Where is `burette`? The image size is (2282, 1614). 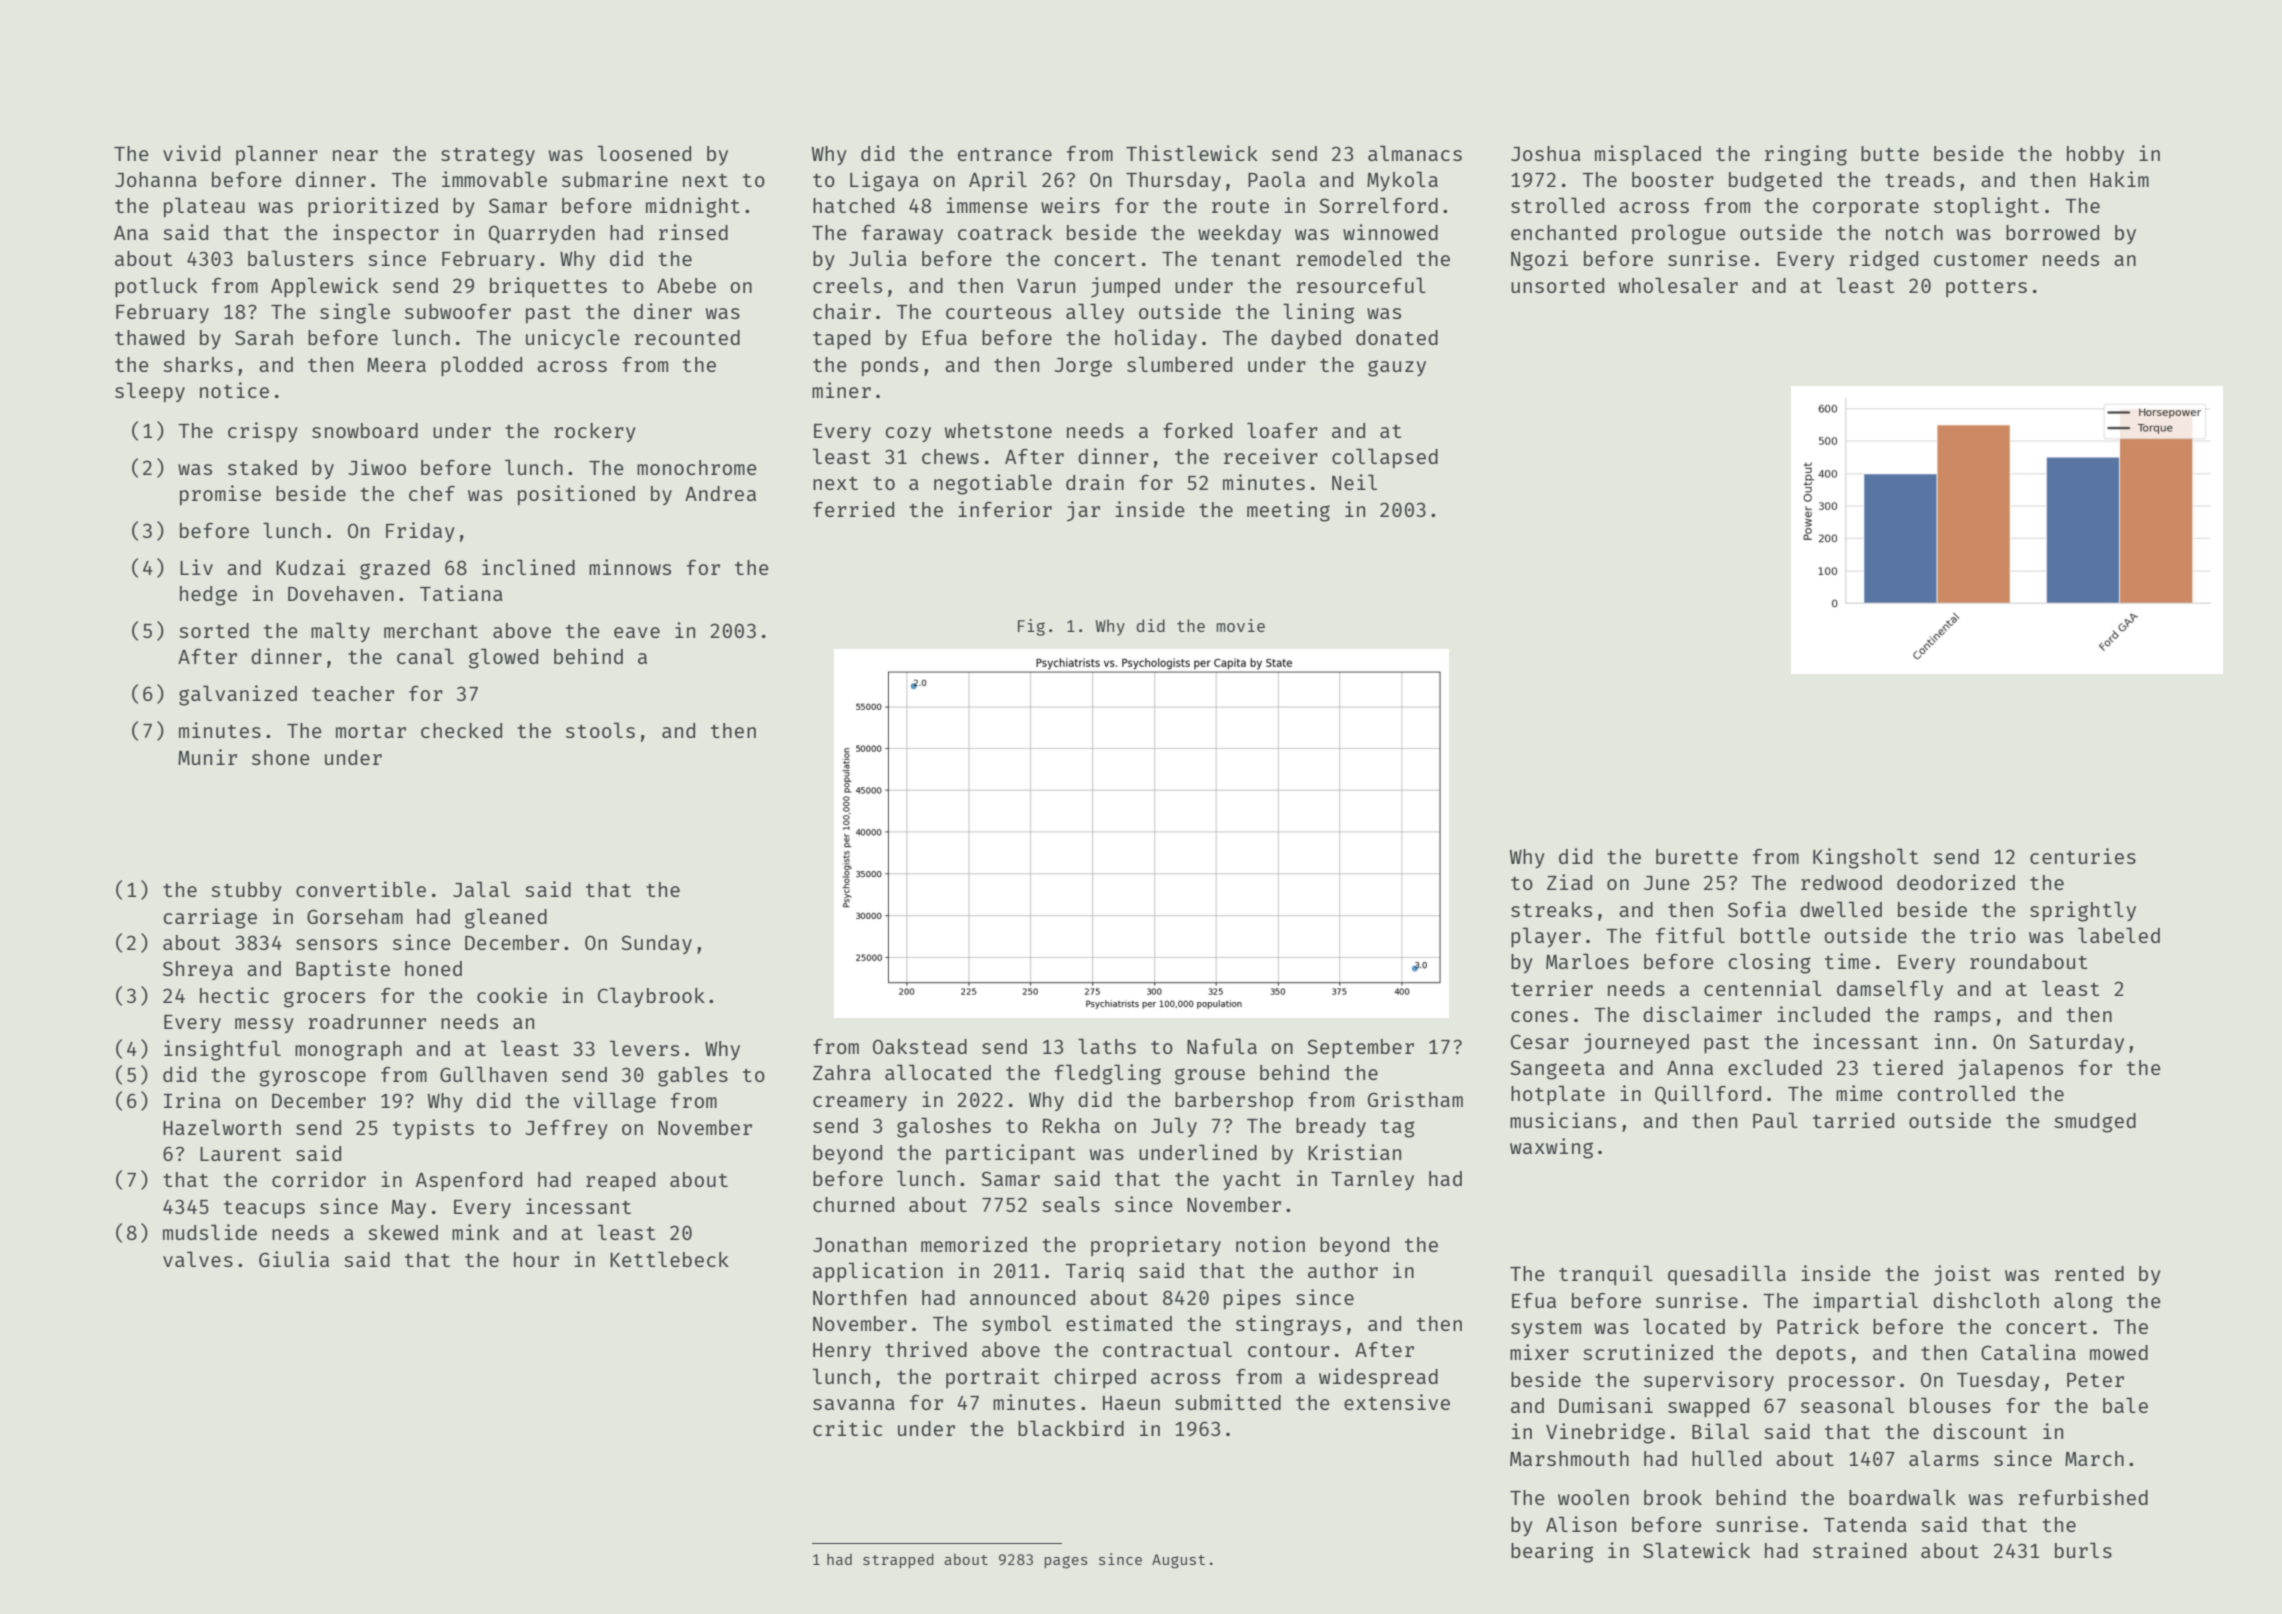 burette is located at coordinates (1697, 856).
